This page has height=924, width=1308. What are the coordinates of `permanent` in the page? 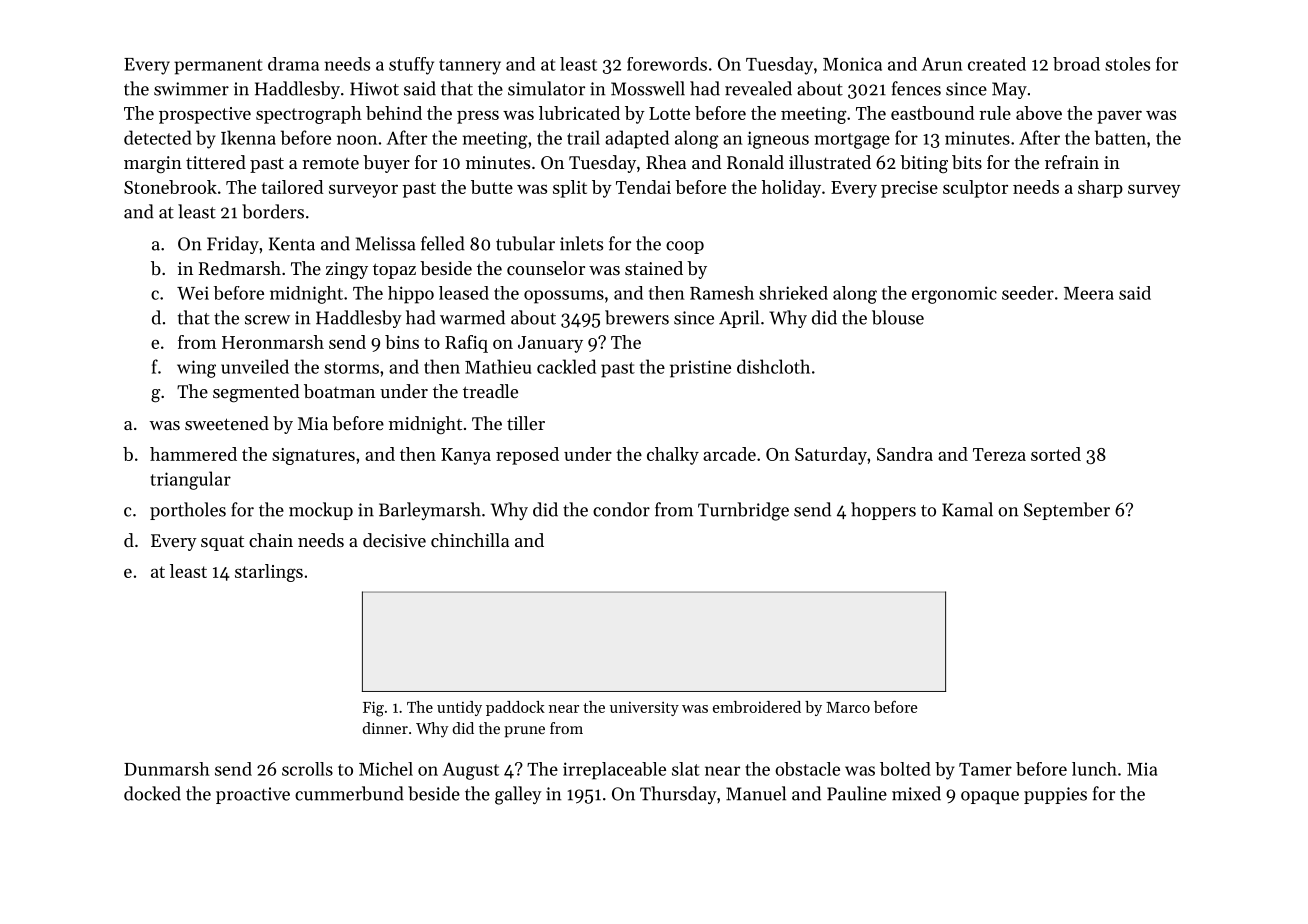 It's located at (218, 67).
